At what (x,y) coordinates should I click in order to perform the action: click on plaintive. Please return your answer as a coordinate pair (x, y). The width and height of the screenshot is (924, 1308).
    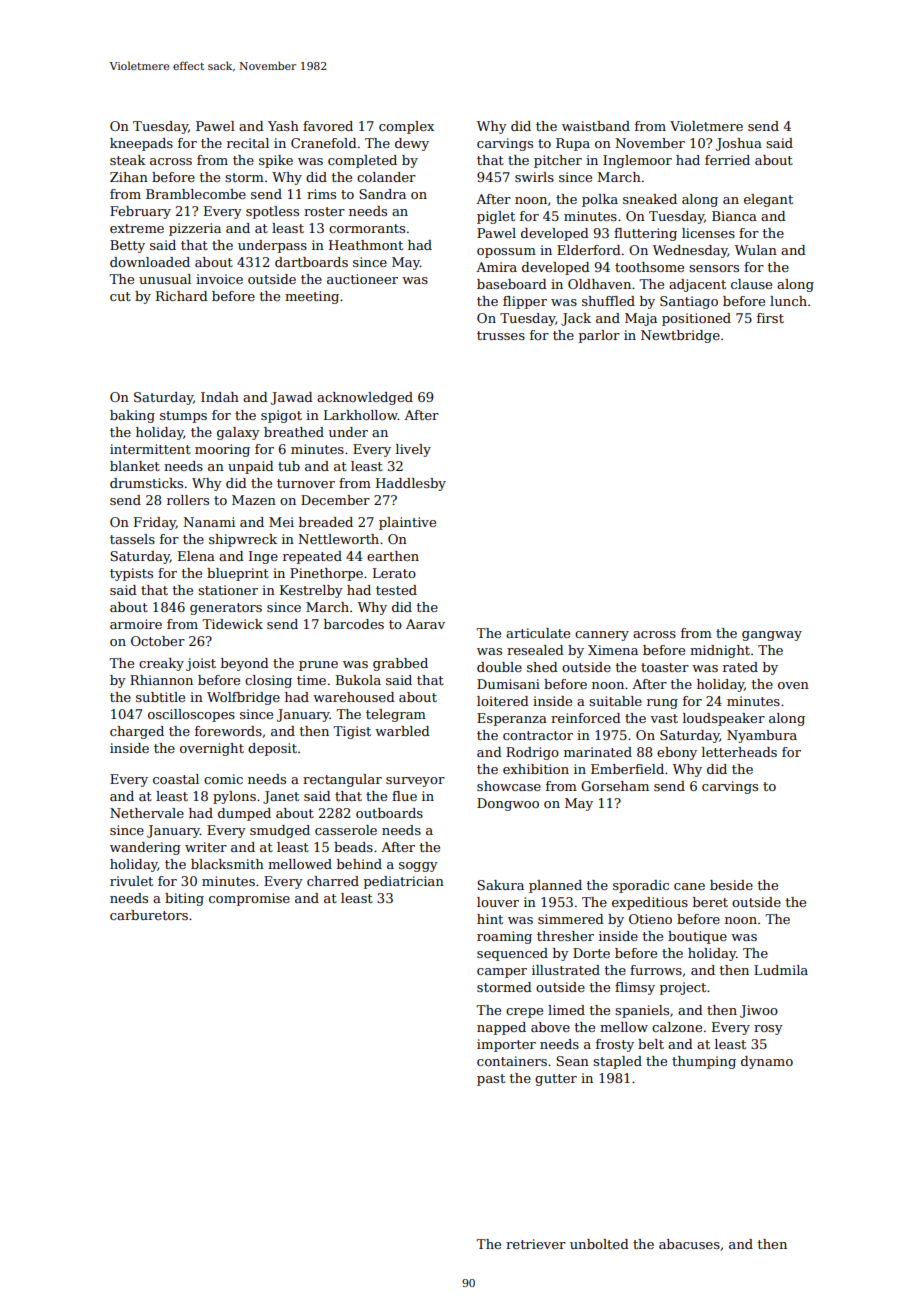
    Looking at the image, I should click on (407, 523).
